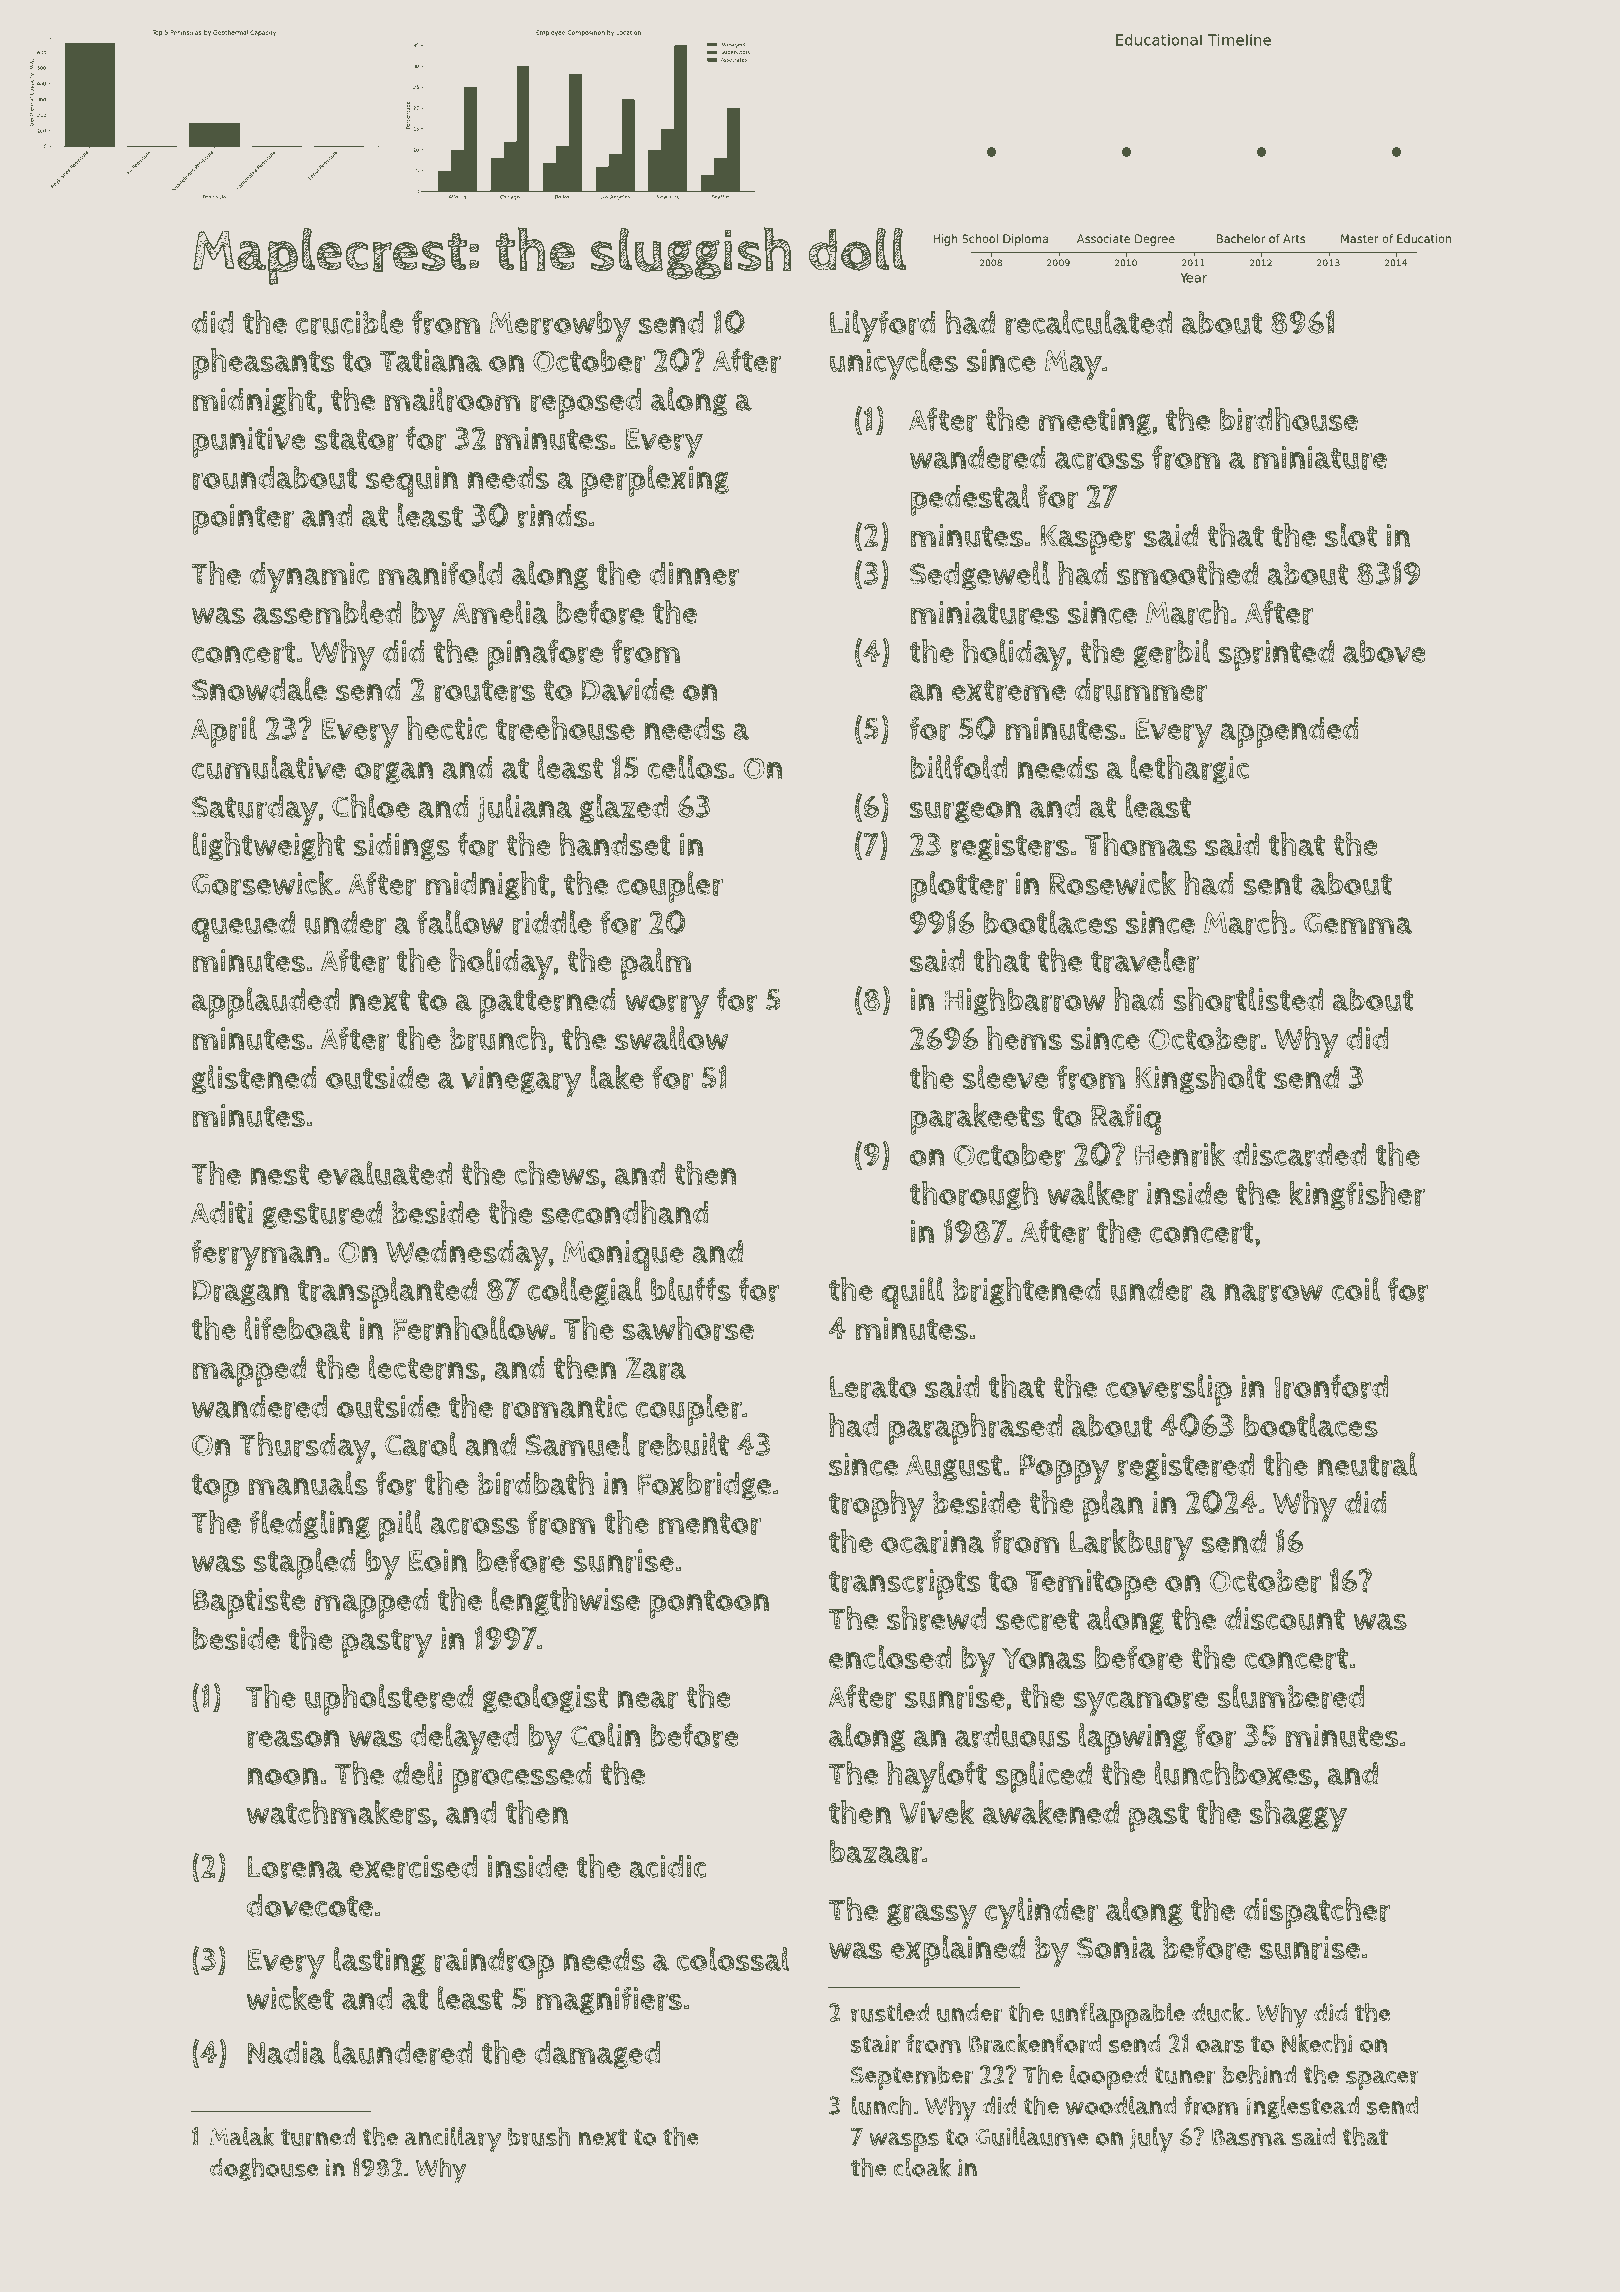 The image size is (1620, 2292). Describe the element at coordinates (1187, 573) in the page. I see `smoothed` at that location.
